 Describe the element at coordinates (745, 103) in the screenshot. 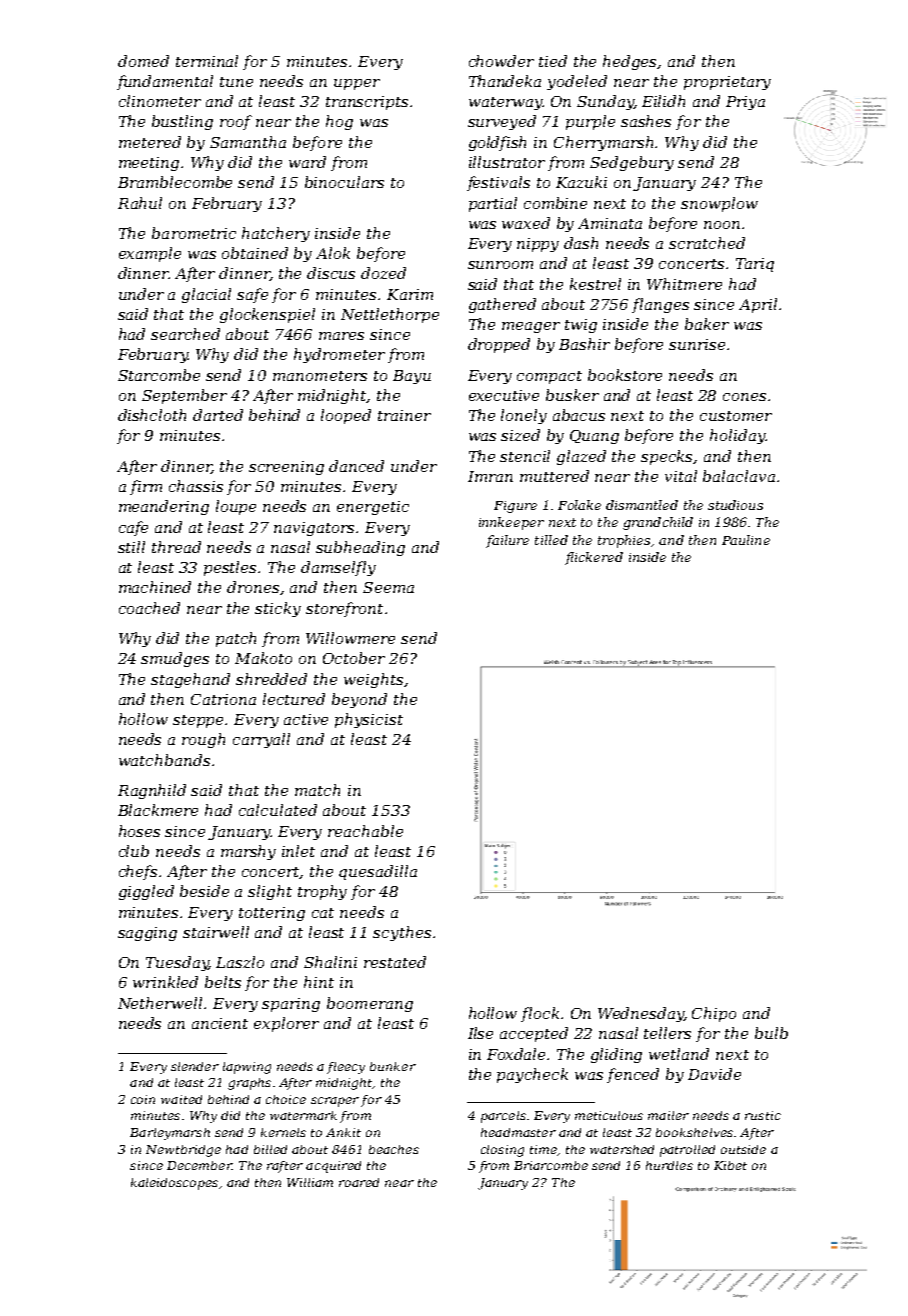

I see `Priya` at that location.
